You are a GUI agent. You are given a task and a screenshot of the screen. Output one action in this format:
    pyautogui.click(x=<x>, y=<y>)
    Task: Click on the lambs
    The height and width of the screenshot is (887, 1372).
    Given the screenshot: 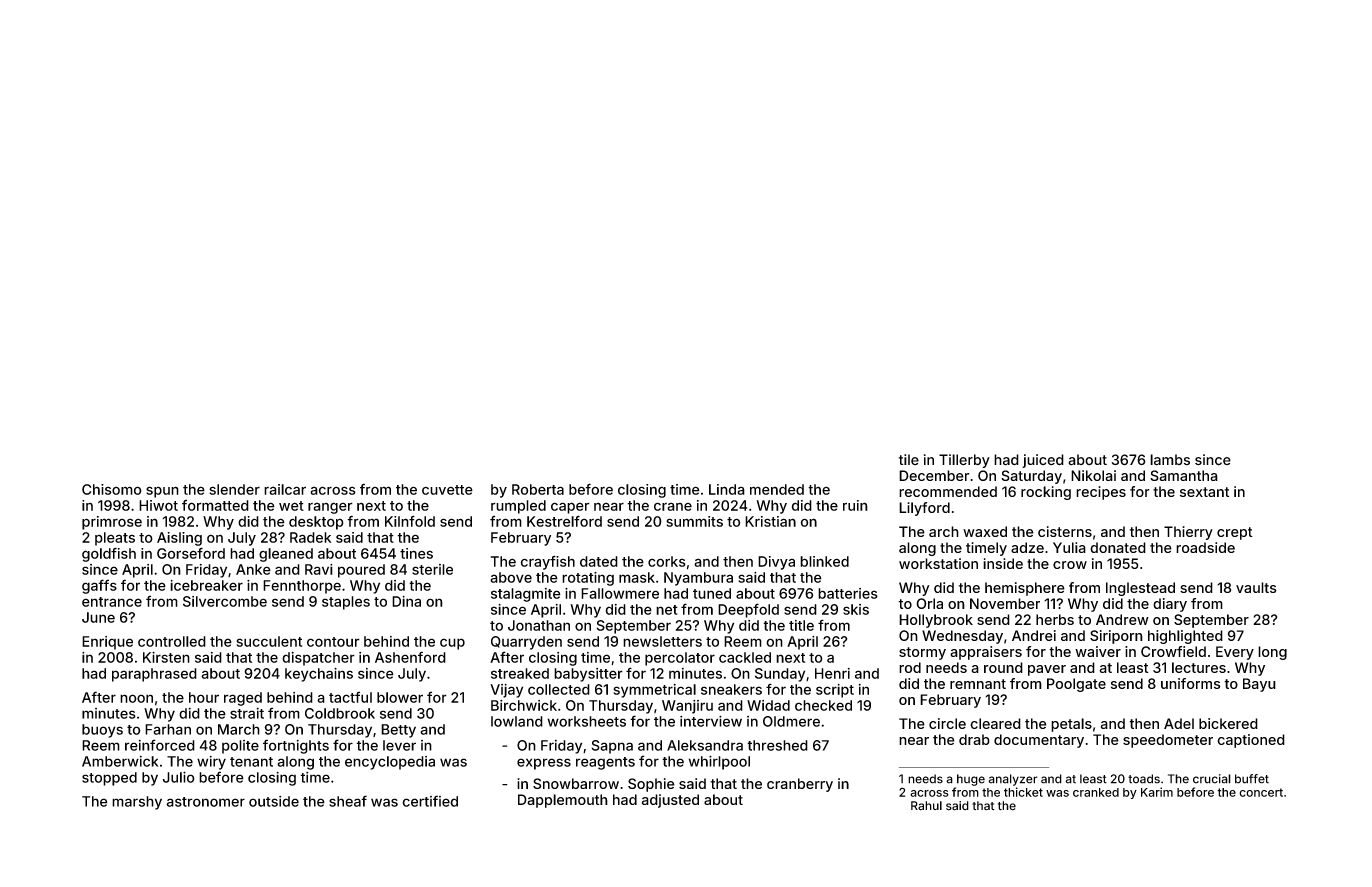 What is the action you would take?
    pyautogui.click(x=1170, y=460)
